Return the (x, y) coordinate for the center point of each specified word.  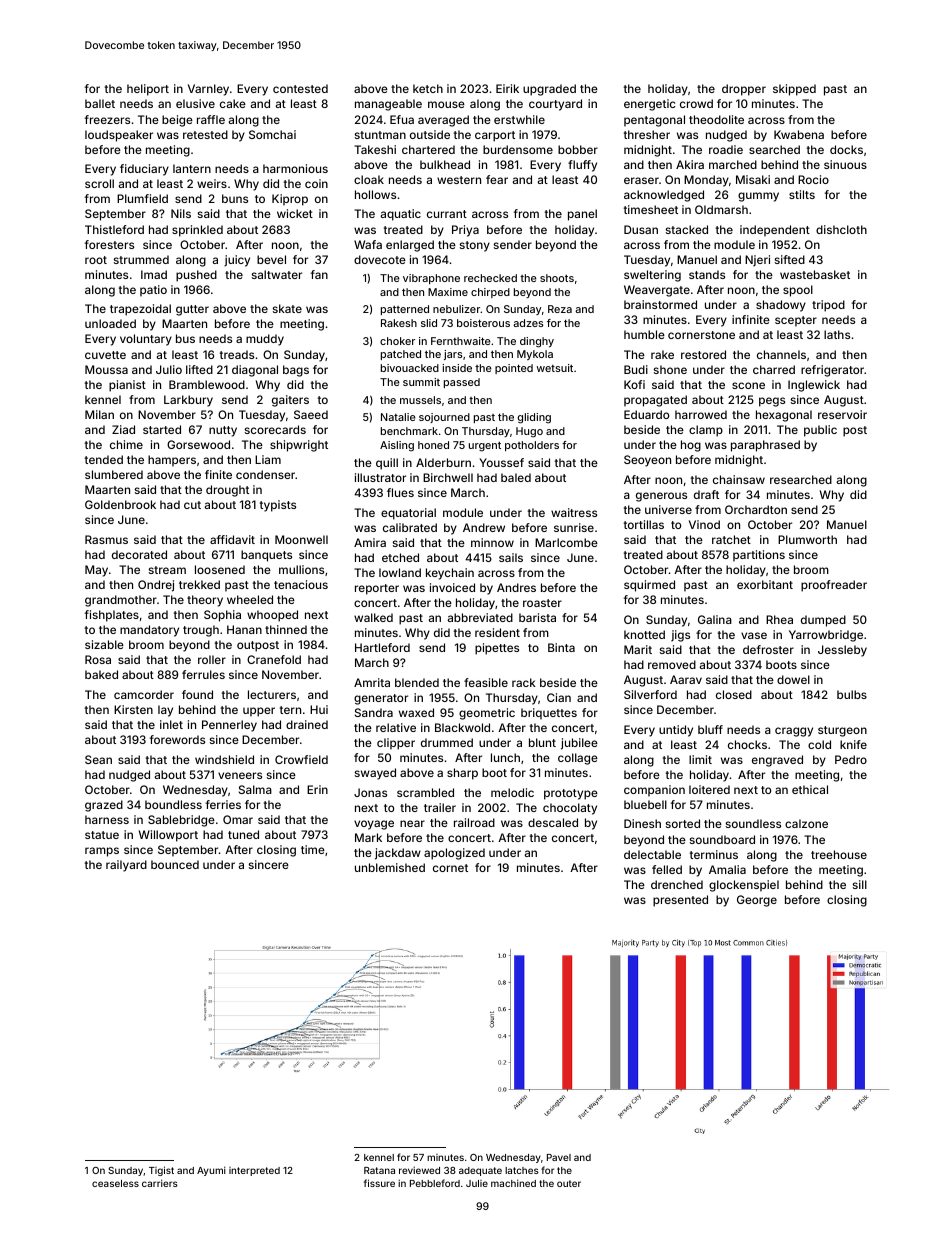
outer (569, 1183)
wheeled (250, 599)
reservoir (842, 414)
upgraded (549, 90)
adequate (480, 1171)
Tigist (161, 1171)
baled (516, 477)
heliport (148, 90)
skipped (794, 90)
